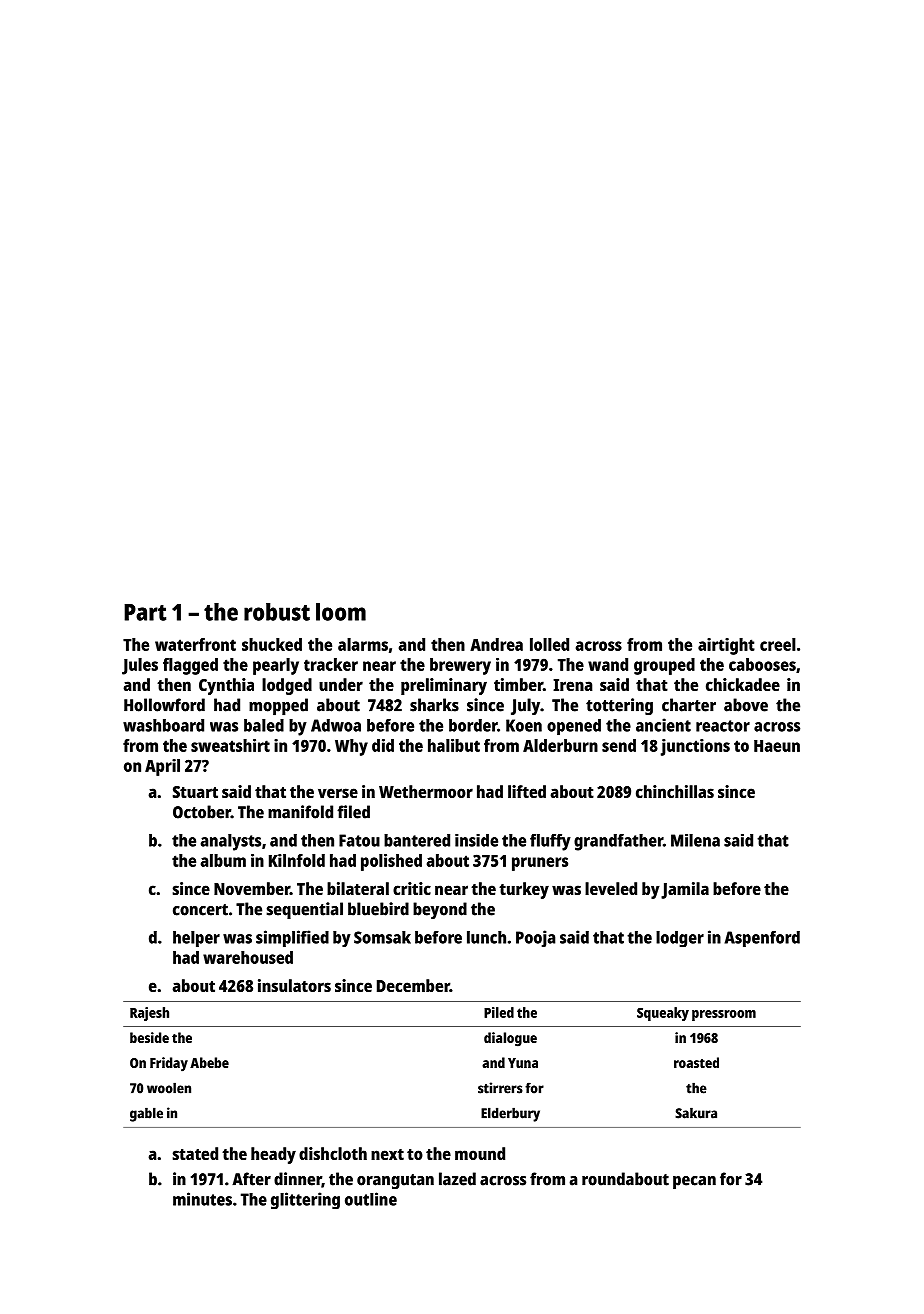  Describe the element at coordinates (663, 1014) in the document. I see `Squeaky` at that location.
